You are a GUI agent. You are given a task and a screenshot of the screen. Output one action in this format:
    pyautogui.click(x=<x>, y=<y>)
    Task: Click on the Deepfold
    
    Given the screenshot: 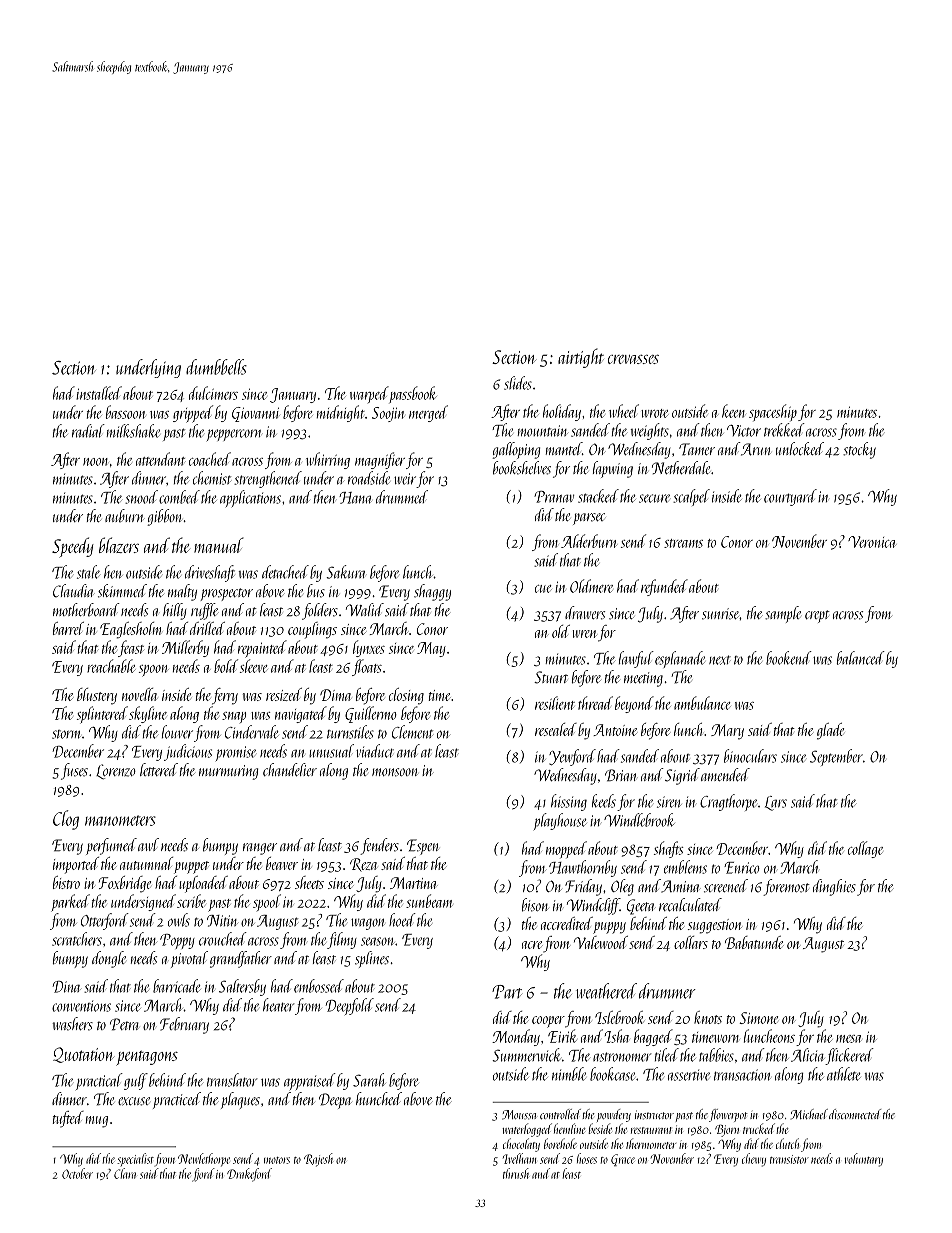 What is the action you would take?
    pyautogui.click(x=350, y=1006)
